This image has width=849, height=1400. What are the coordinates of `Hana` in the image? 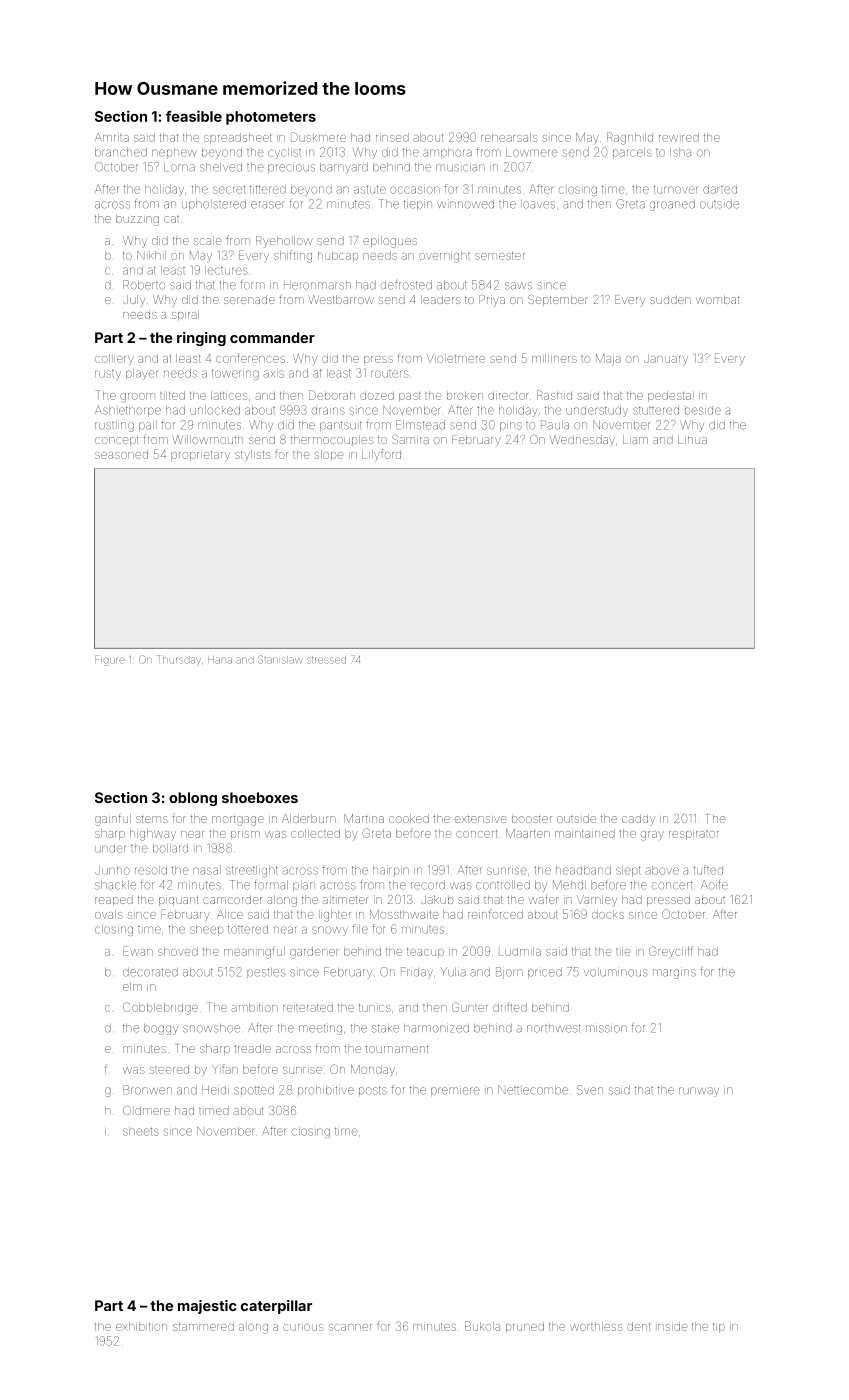 It's located at (220, 659).
